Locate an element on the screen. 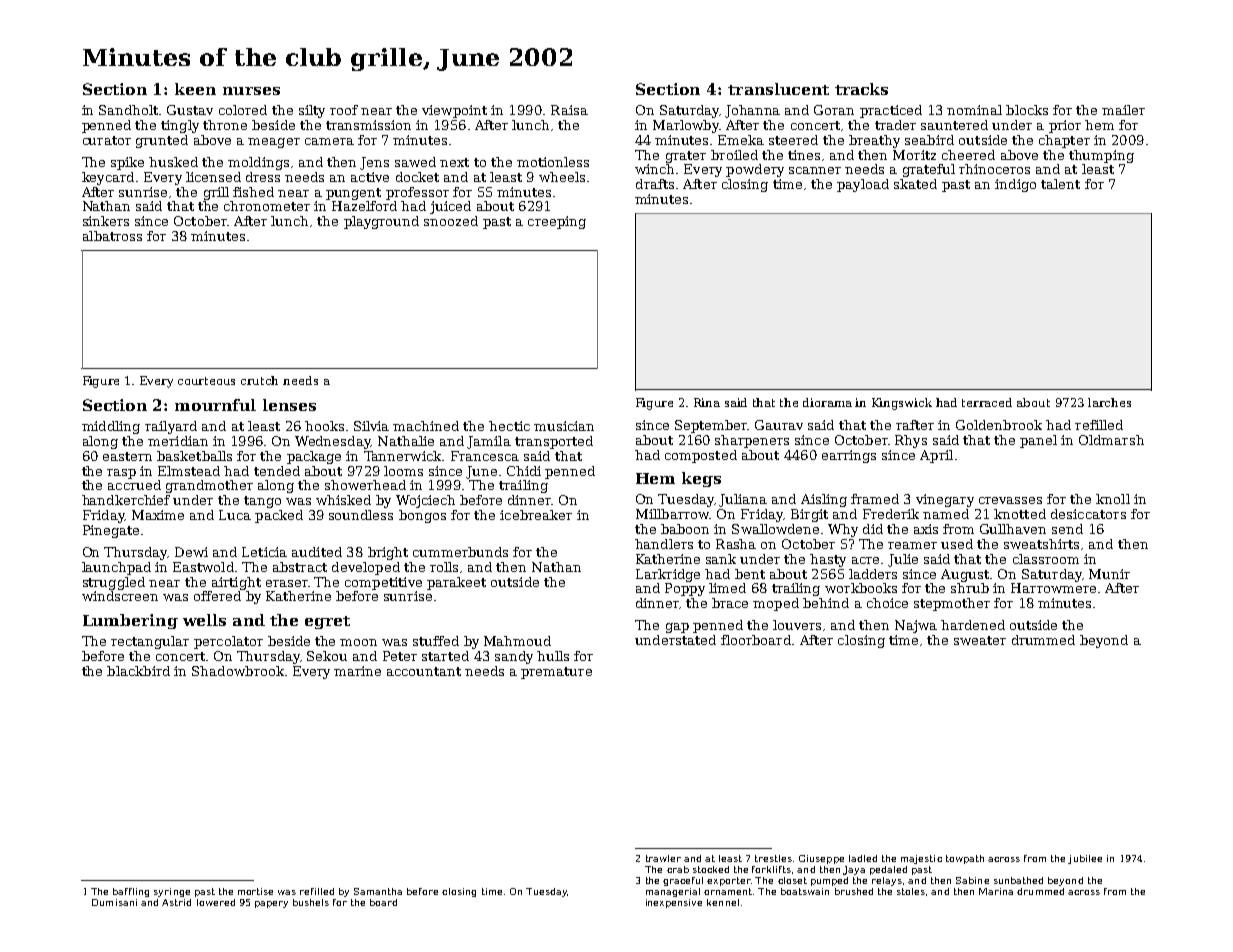 This screenshot has height=952, width=1233. sweater is located at coordinates (980, 640).
